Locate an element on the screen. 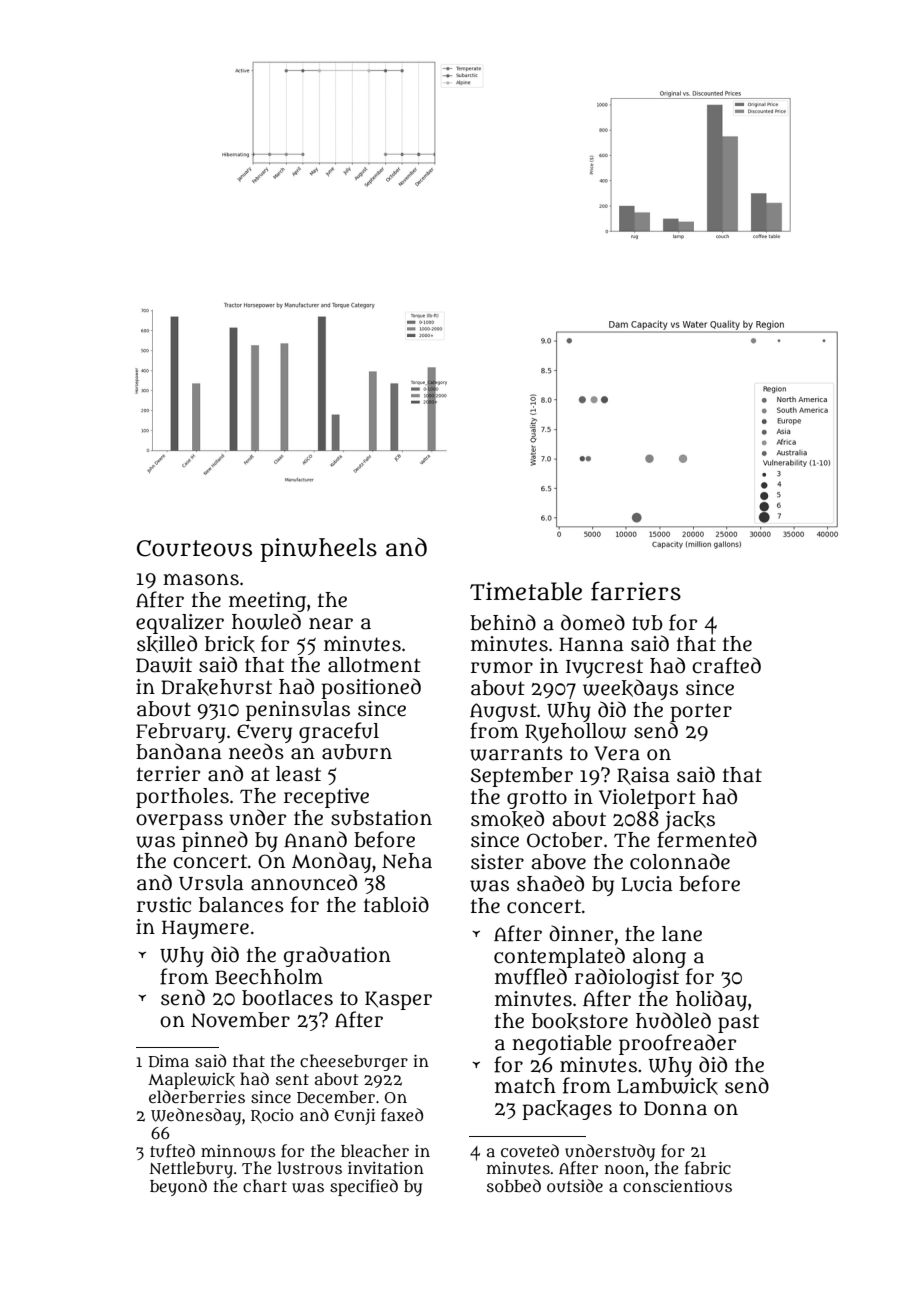  Courteous is located at coordinates (194, 548).
